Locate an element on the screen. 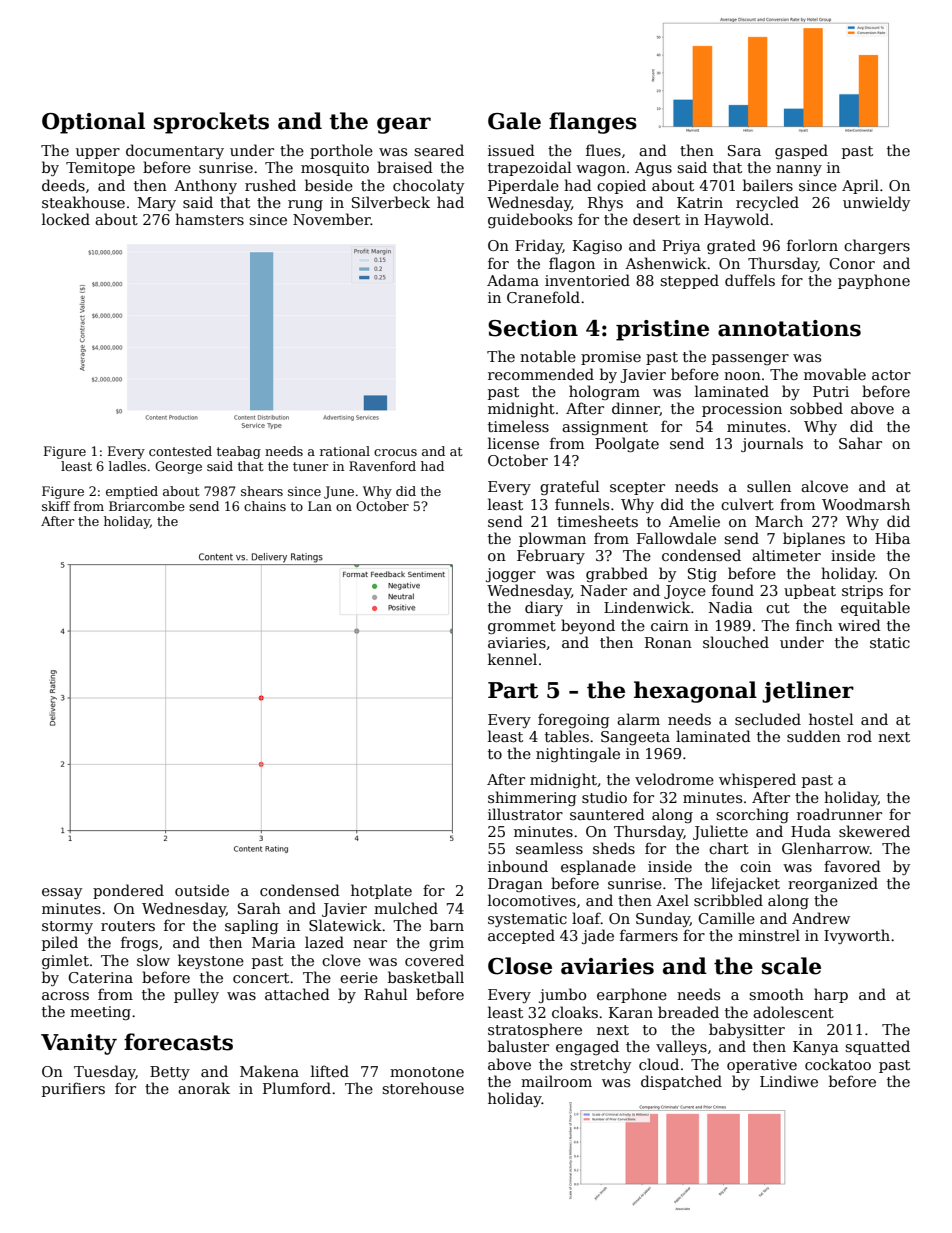  Sahar is located at coordinates (860, 443).
